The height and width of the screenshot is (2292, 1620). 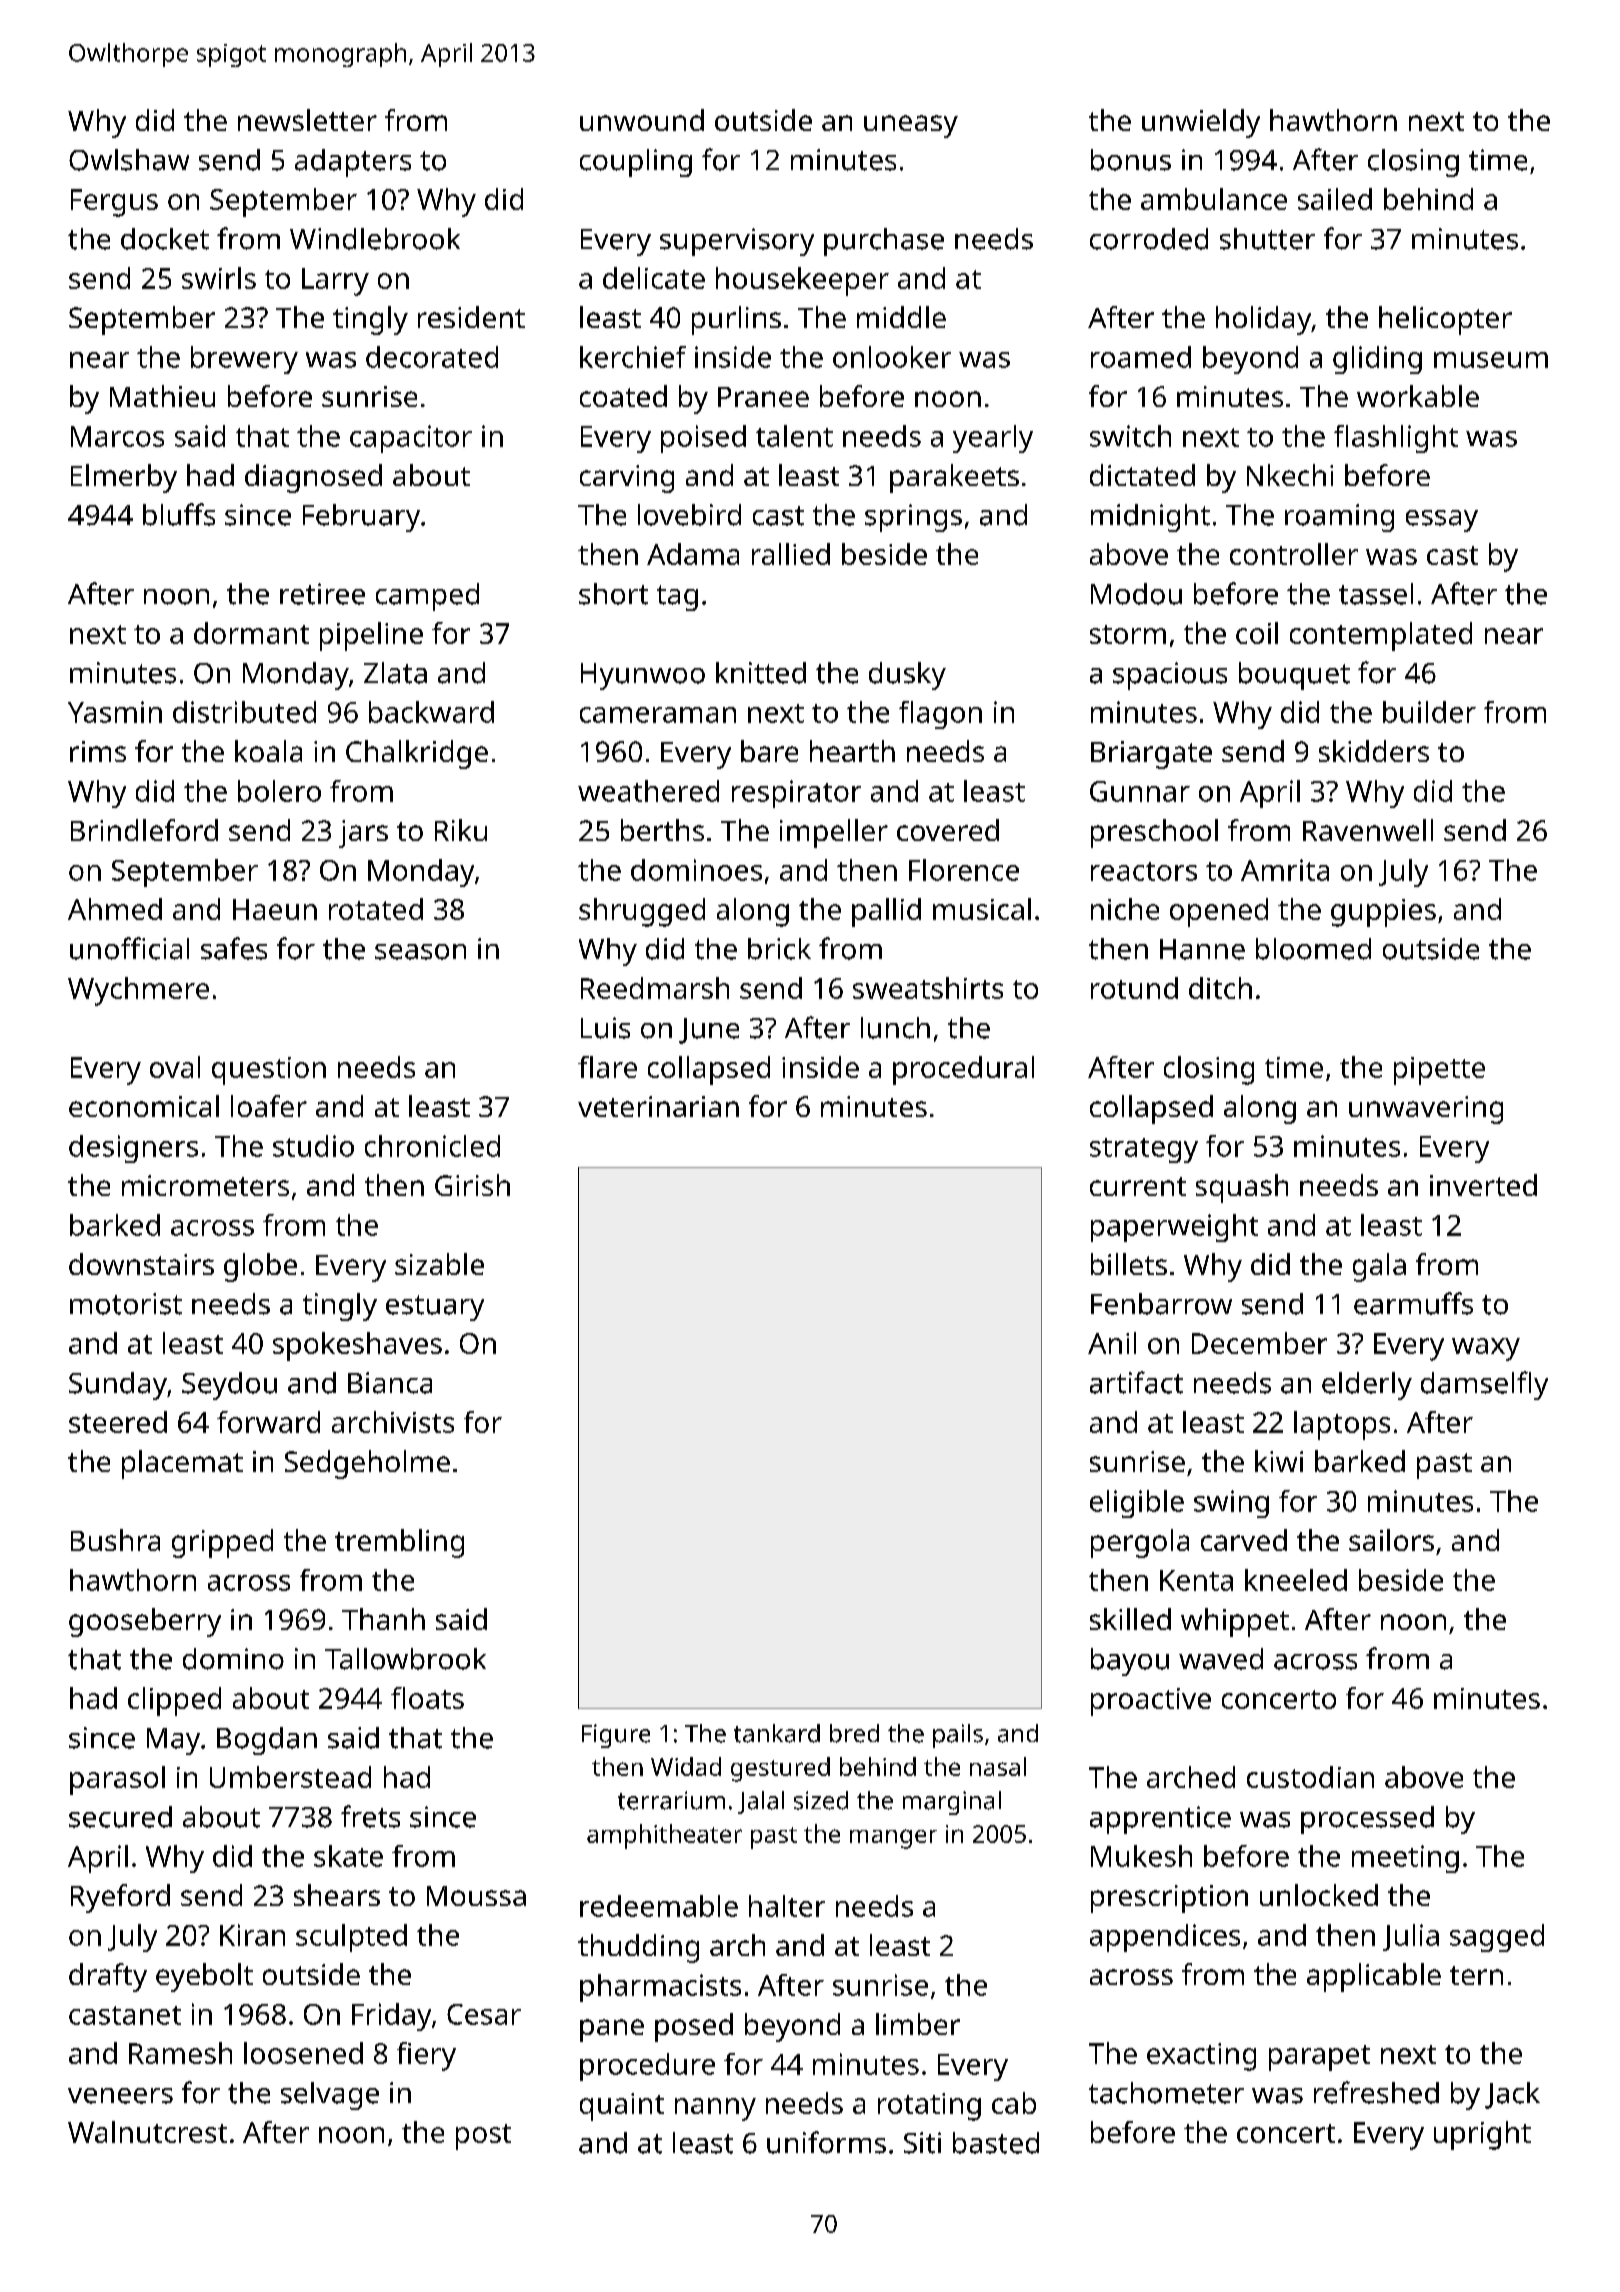 I want to click on Siti, so click(x=922, y=2143).
